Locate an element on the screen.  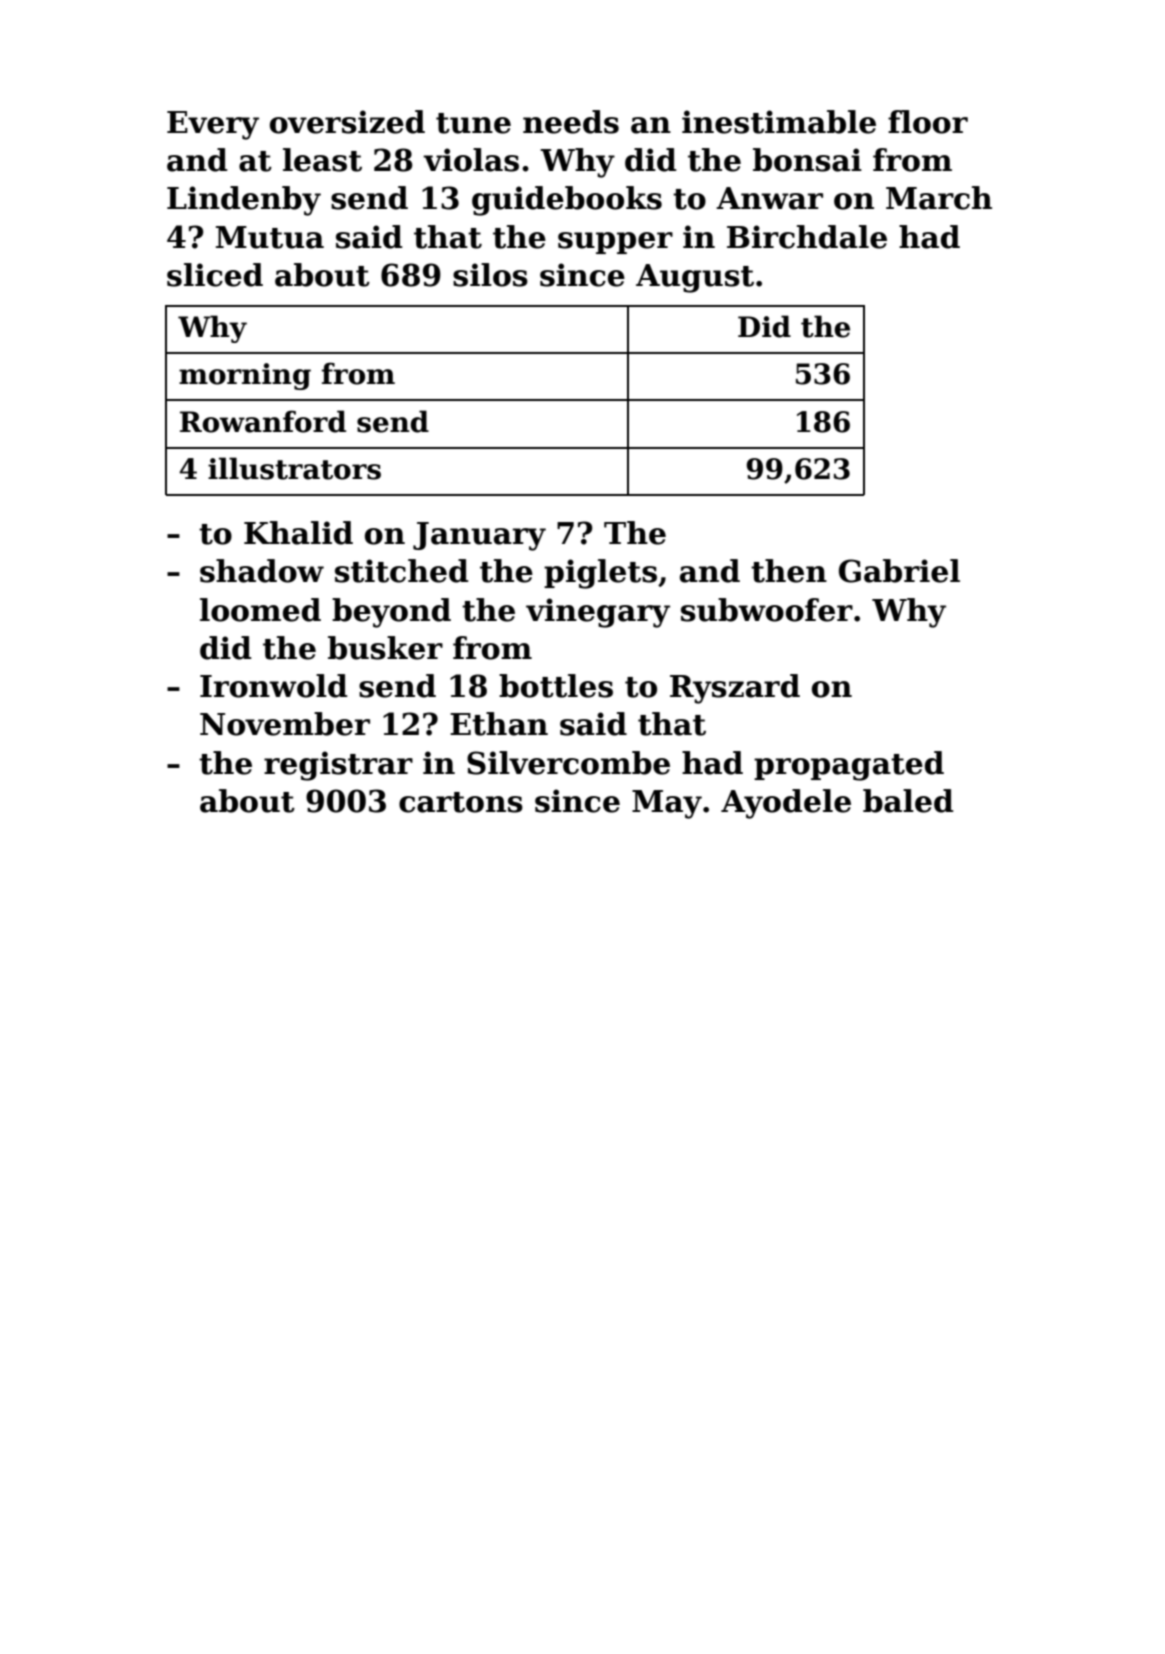
supper is located at coordinates (615, 243).
